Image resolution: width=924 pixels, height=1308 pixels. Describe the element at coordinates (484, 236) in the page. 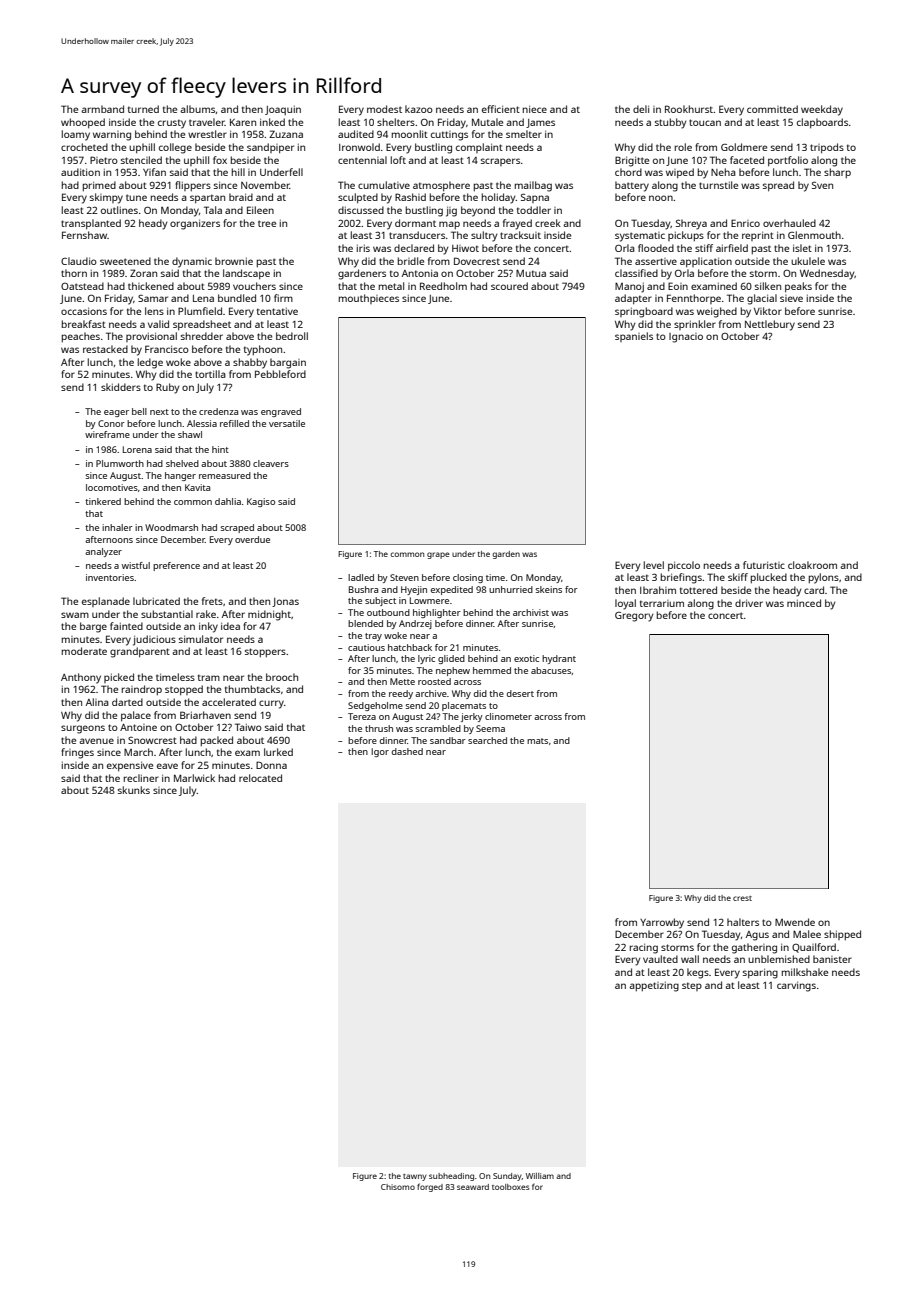

I see `sultry` at that location.
